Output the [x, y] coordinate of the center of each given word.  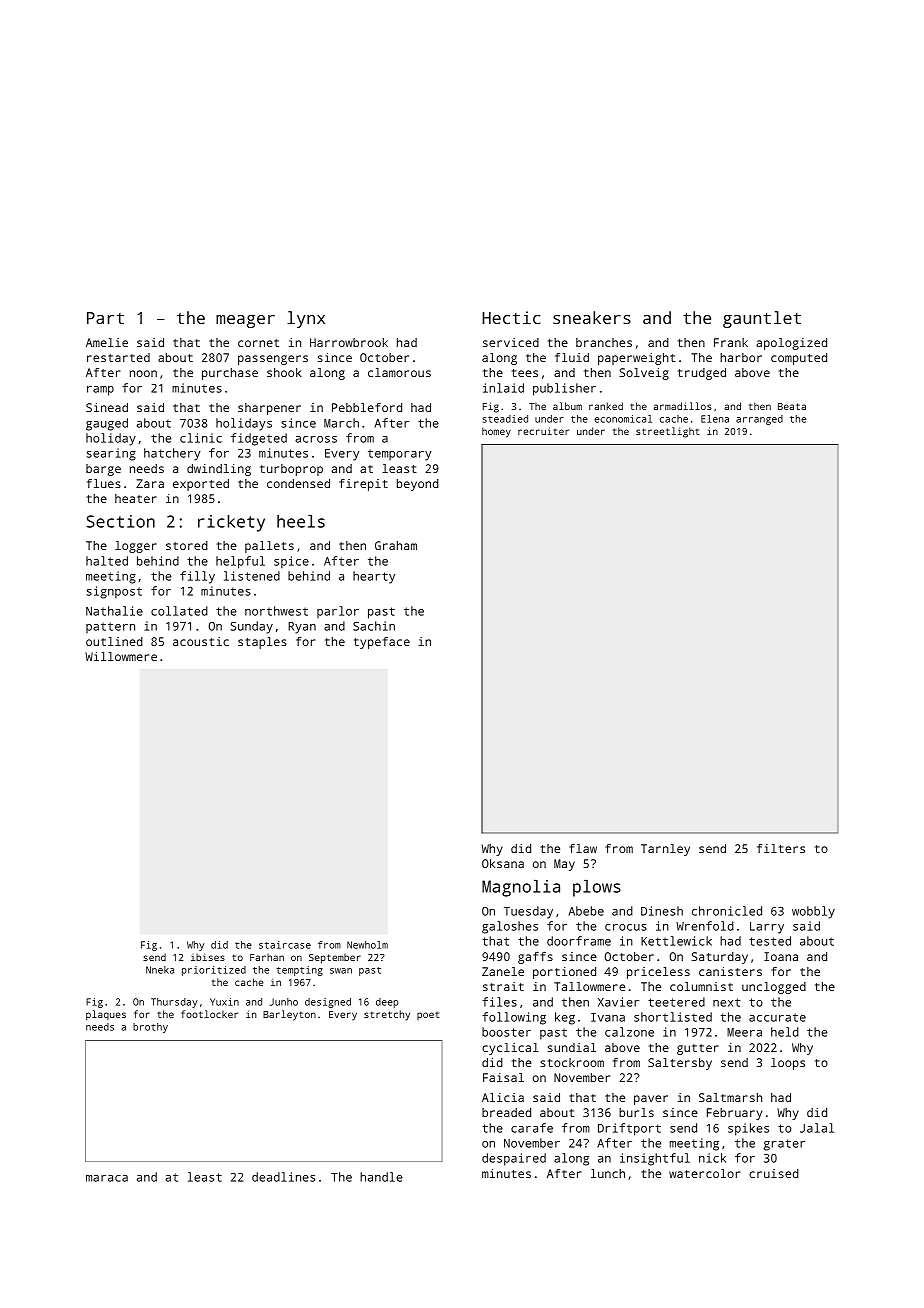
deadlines [283, 1177]
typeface [382, 643]
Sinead [107, 407]
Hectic [511, 317]
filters [781, 848]
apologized [791, 344]
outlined [114, 641]
